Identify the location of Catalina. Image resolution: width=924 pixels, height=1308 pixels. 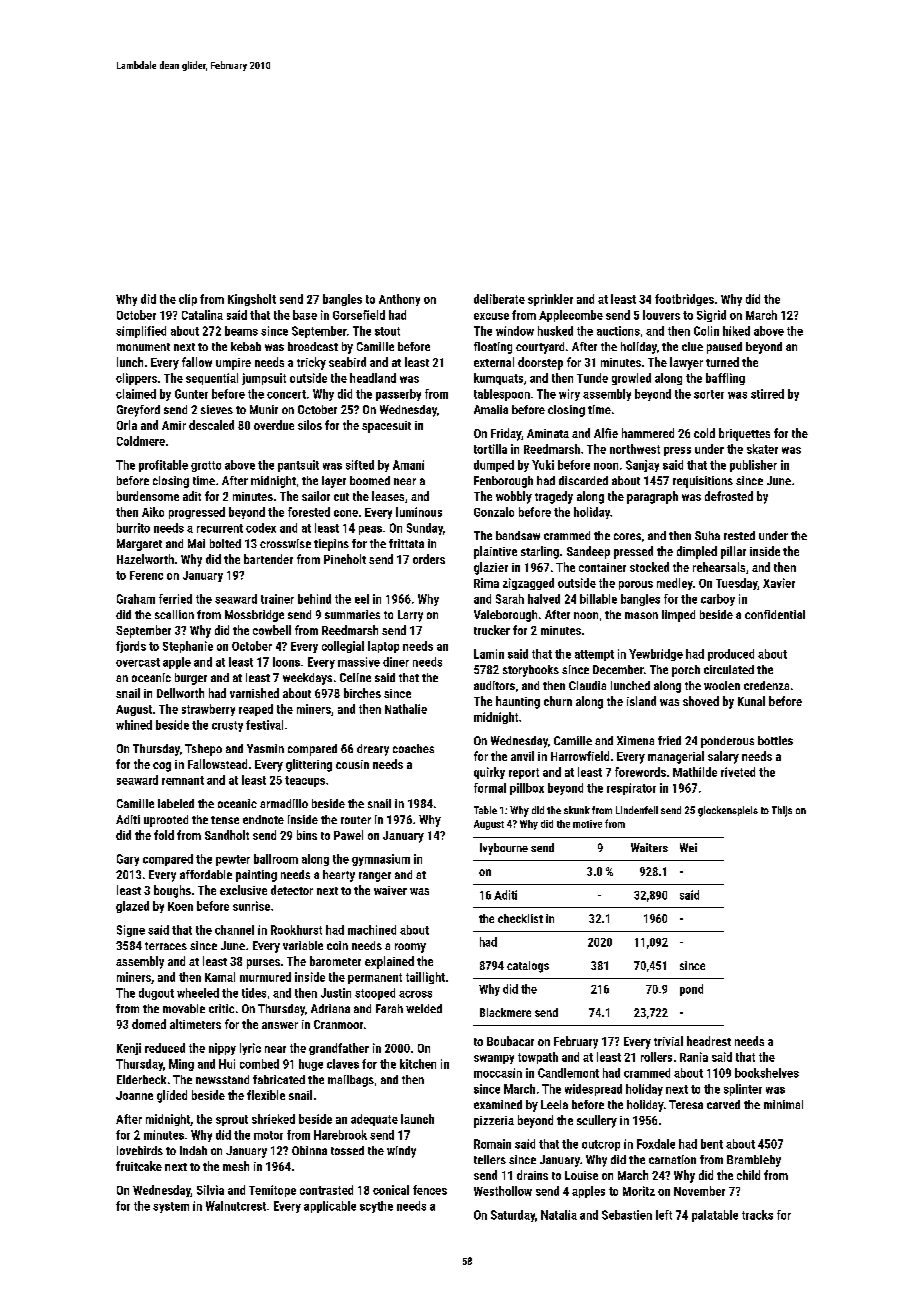
(202, 315).
